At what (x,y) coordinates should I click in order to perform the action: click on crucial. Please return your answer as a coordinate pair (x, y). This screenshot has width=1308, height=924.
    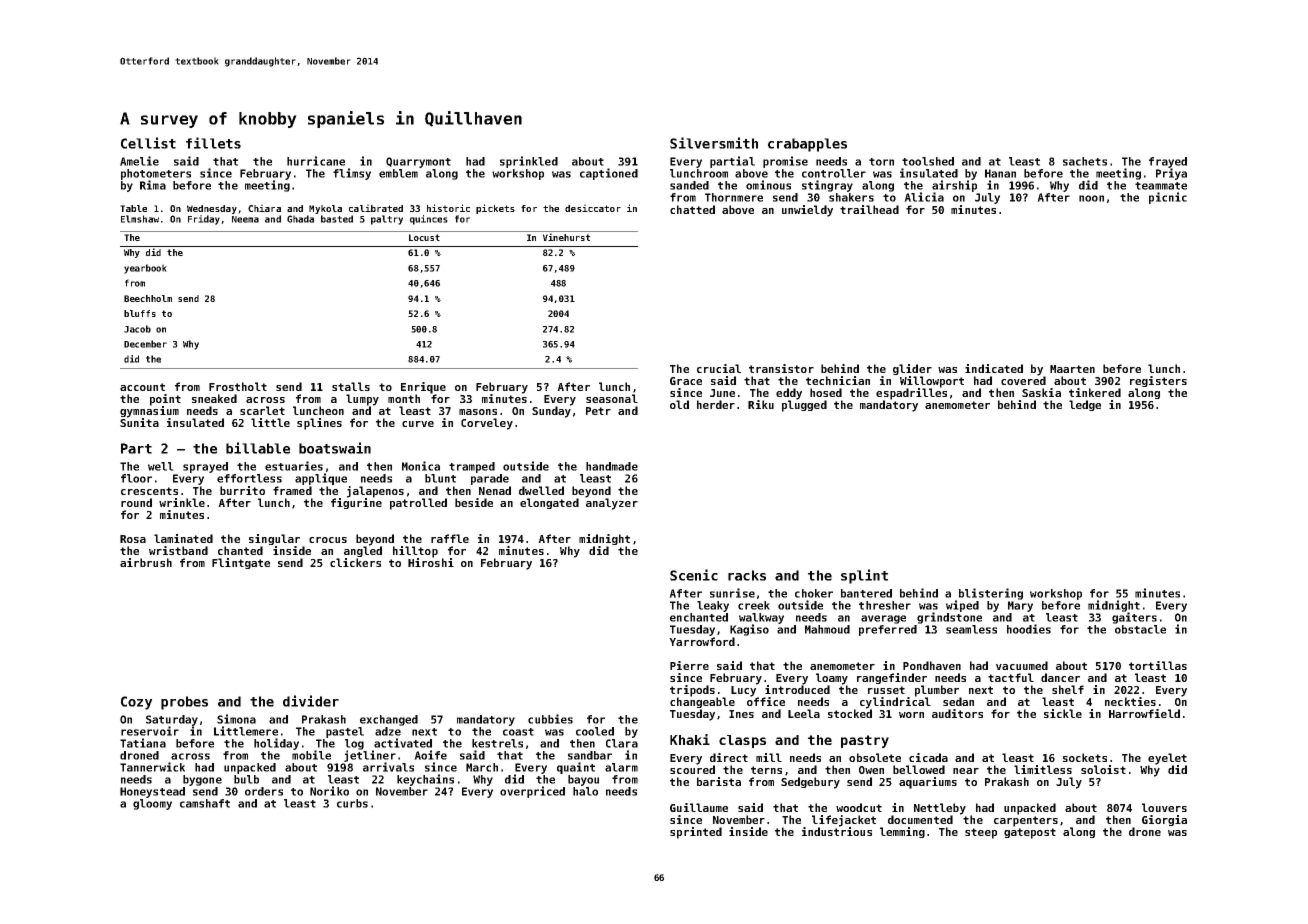
    Looking at the image, I should click on (719, 368).
